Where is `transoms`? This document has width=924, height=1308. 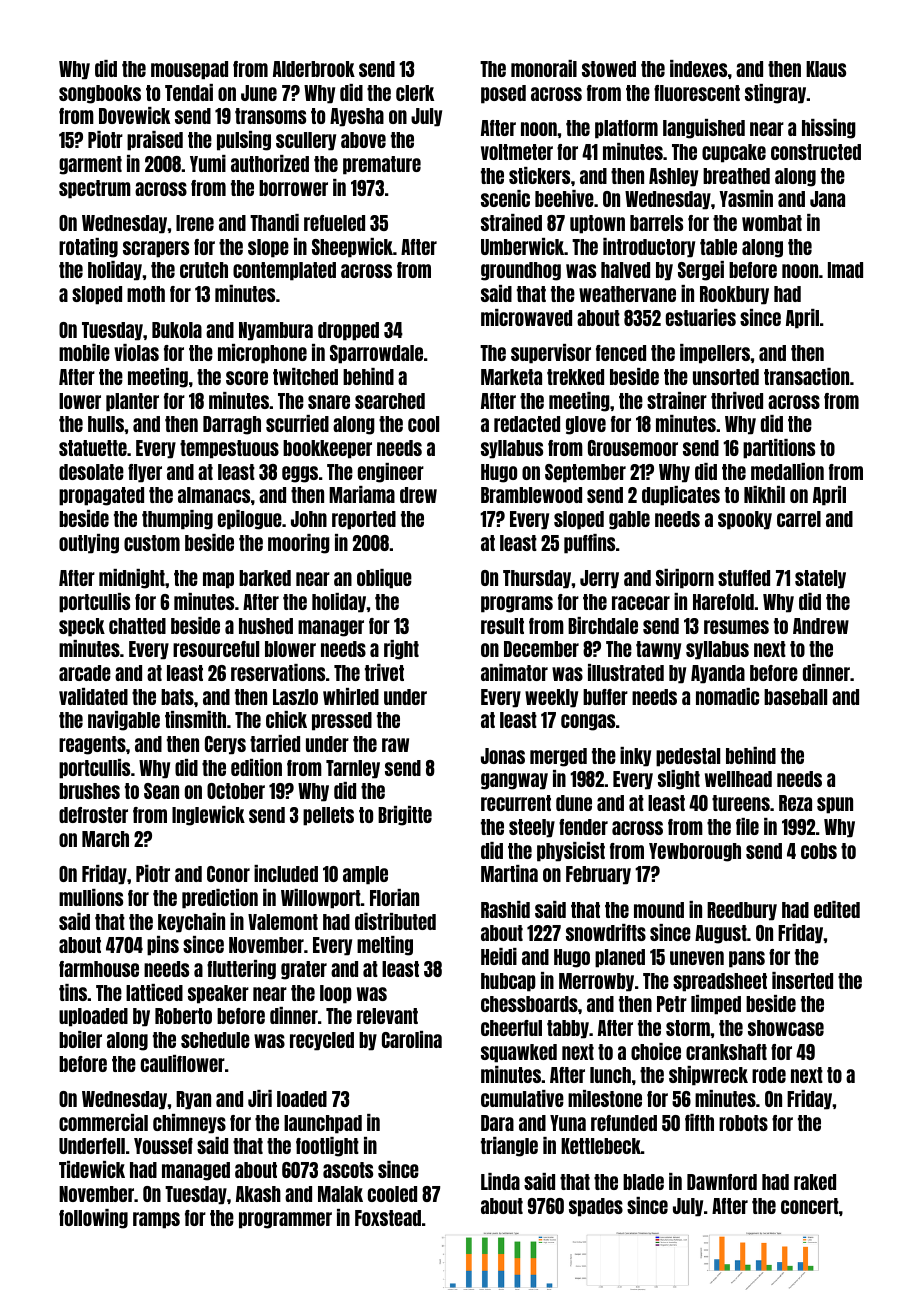
transoms is located at coordinates (270, 116).
